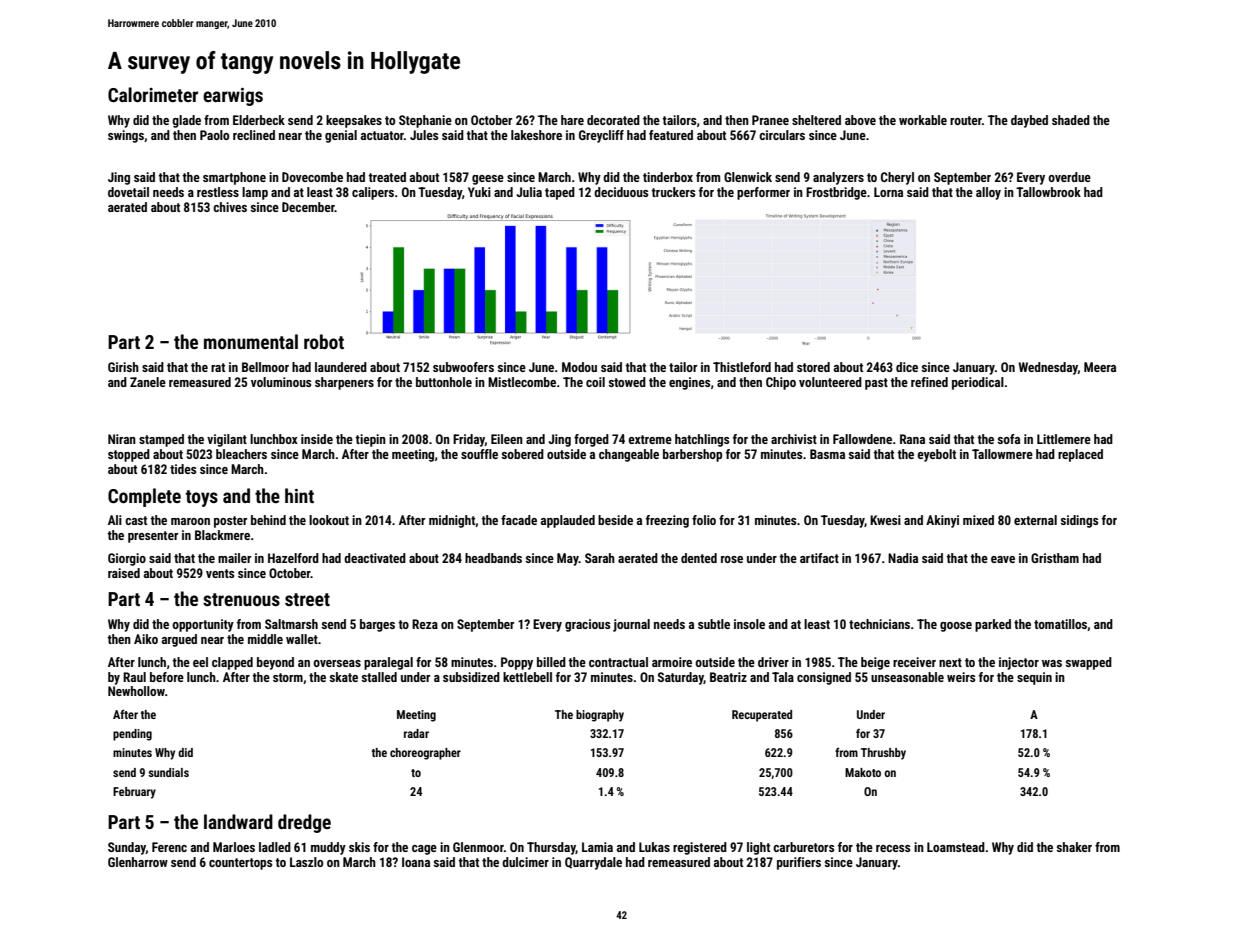 The height and width of the image is (952, 1233). What do you see at coordinates (897, 178) in the image?
I see `Cheryl` at bounding box center [897, 178].
